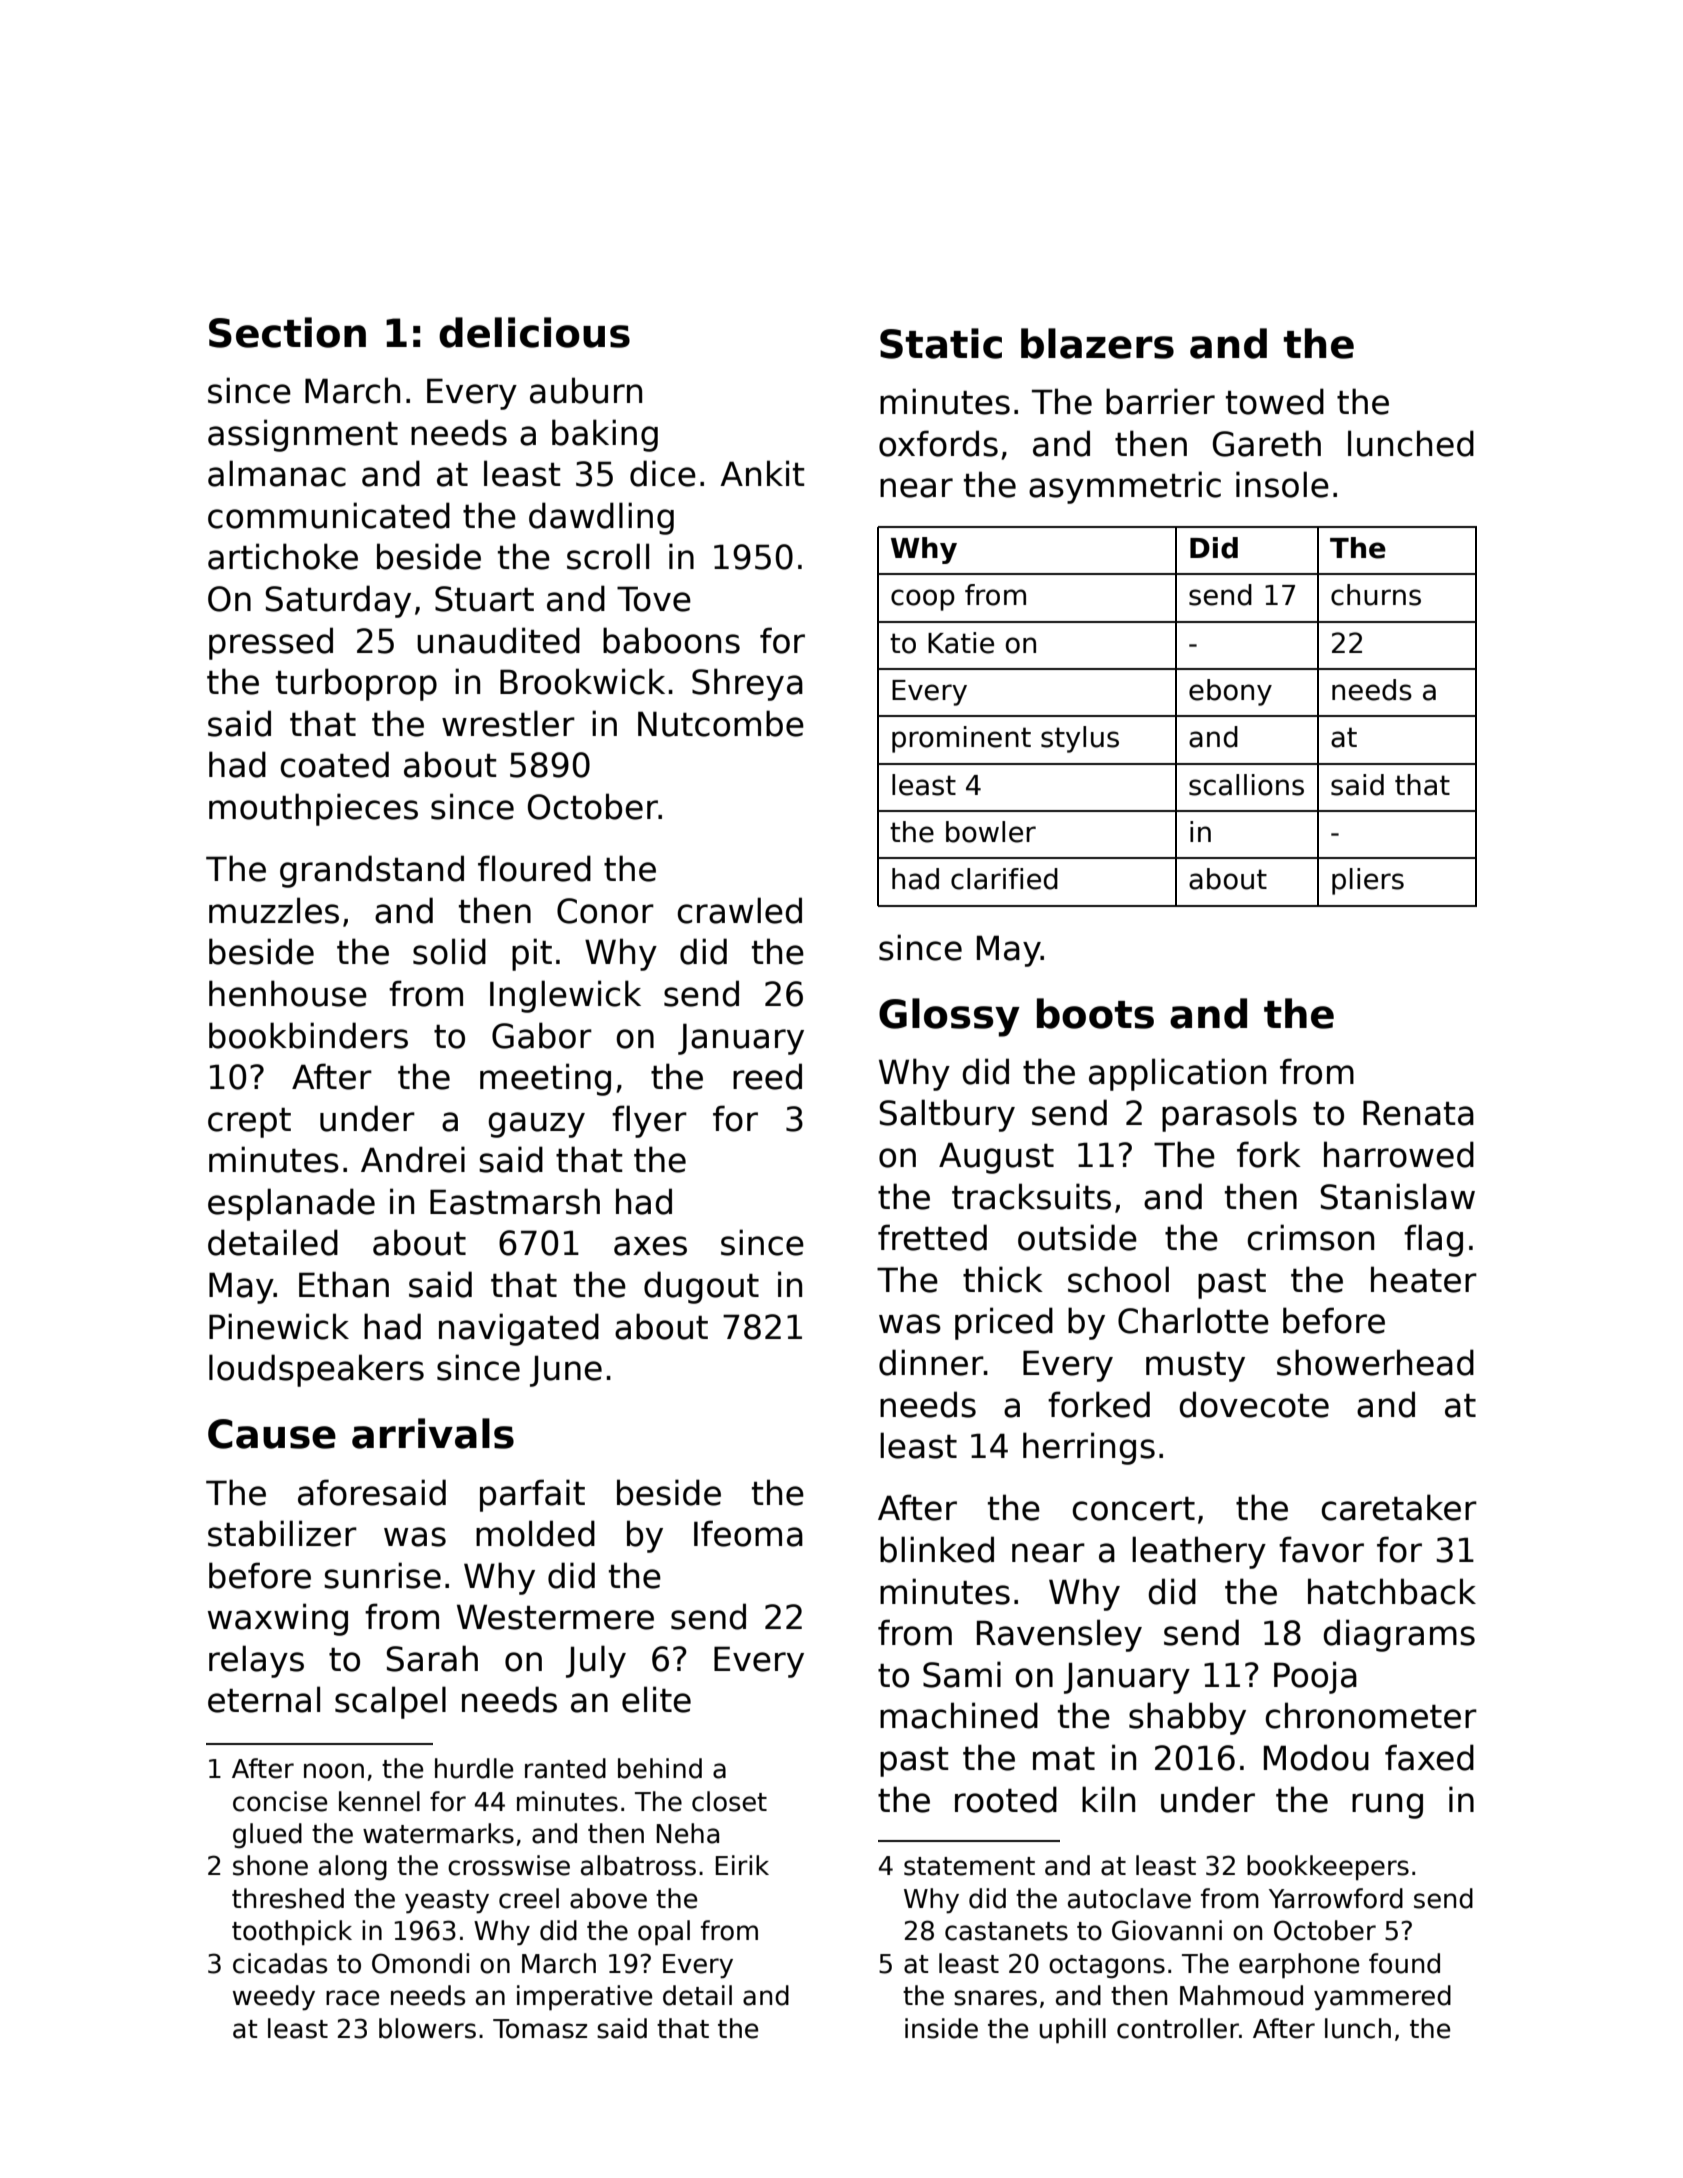 The image size is (1683, 2178). I want to click on crimson, so click(1310, 1237).
